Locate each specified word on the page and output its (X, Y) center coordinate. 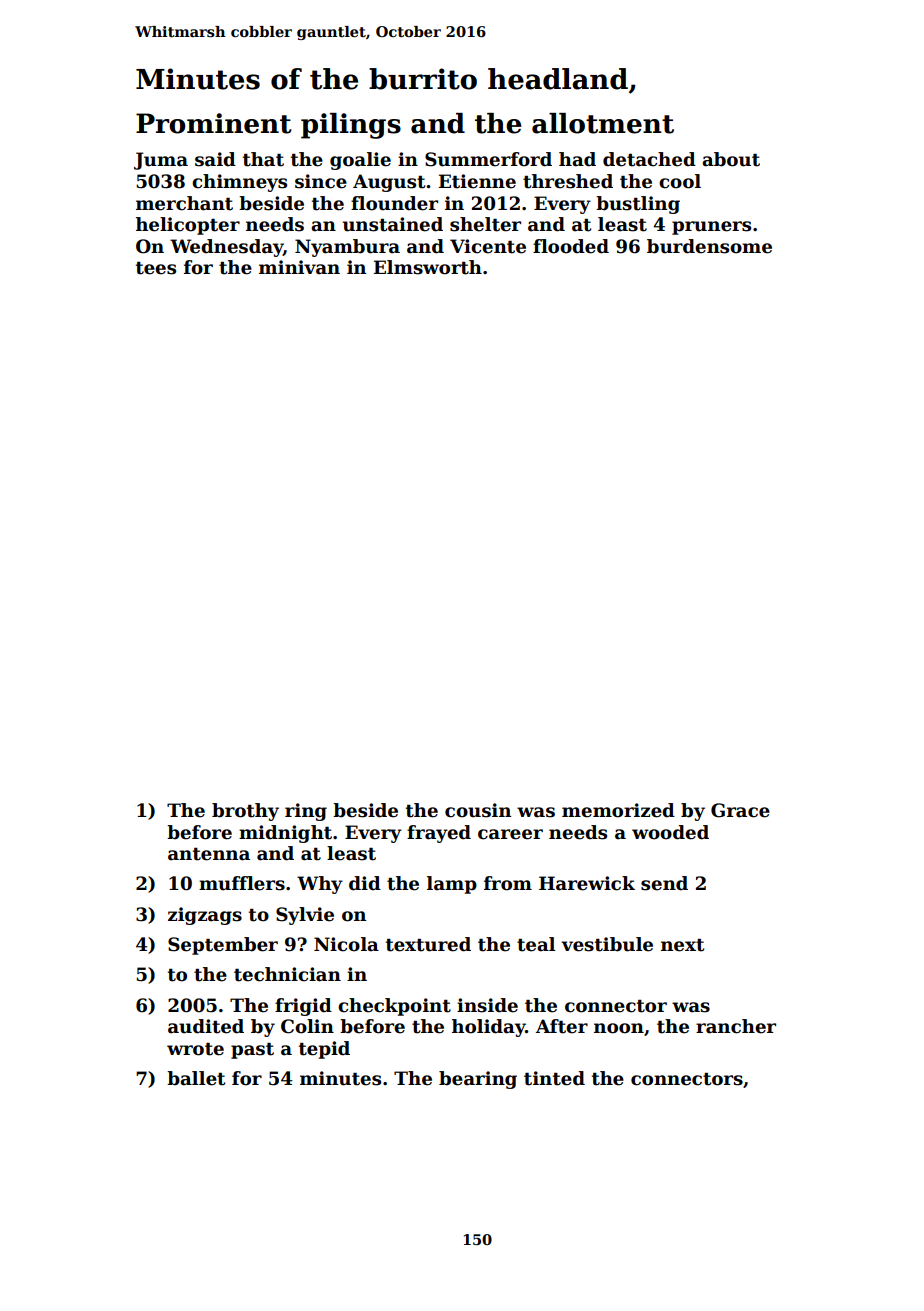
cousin (478, 810)
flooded (571, 246)
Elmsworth (428, 267)
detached (649, 159)
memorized (618, 810)
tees (156, 268)
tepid (324, 1050)
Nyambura (347, 248)
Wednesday (226, 248)
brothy (245, 812)
